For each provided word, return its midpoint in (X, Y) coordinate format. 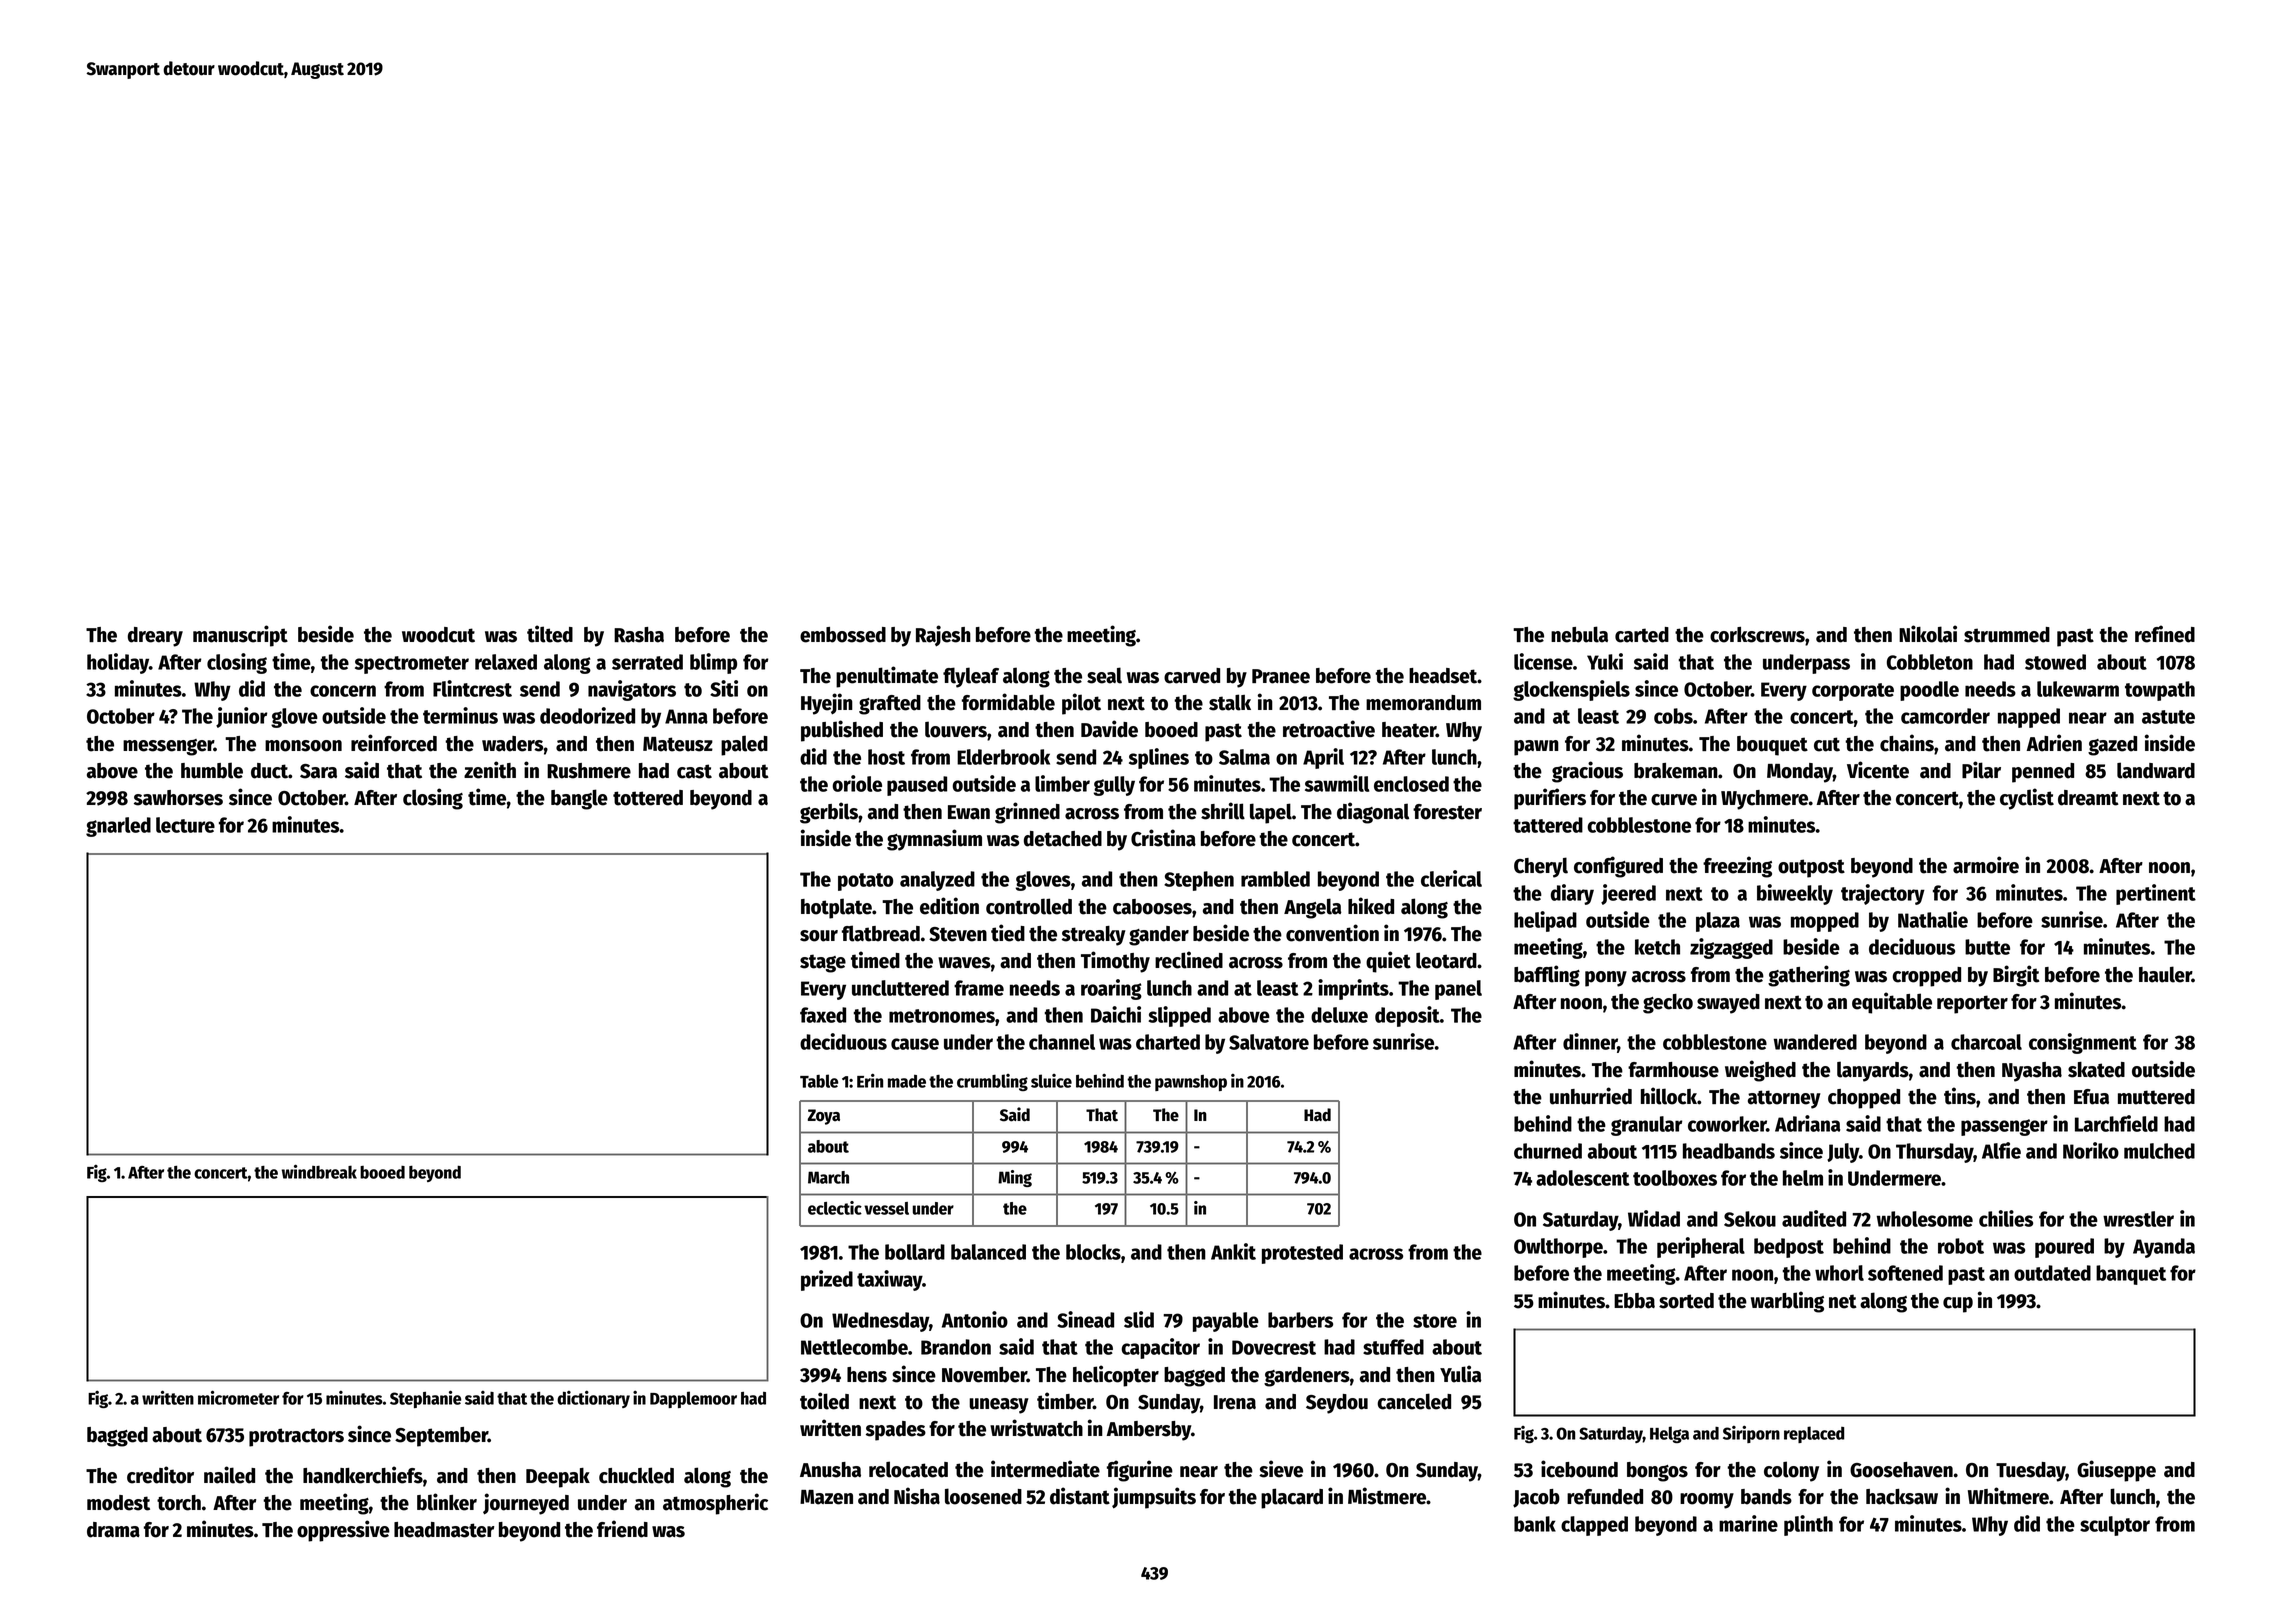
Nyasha (2032, 1072)
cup (1958, 1305)
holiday (118, 663)
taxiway (889, 1280)
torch (179, 1503)
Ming (1015, 1178)
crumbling (992, 1082)
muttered (2156, 1097)
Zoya (824, 1117)
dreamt (2088, 798)
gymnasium (934, 840)
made (907, 1081)
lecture (185, 825)
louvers (956, 729)
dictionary (593, 1399)
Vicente (1878, 770)
